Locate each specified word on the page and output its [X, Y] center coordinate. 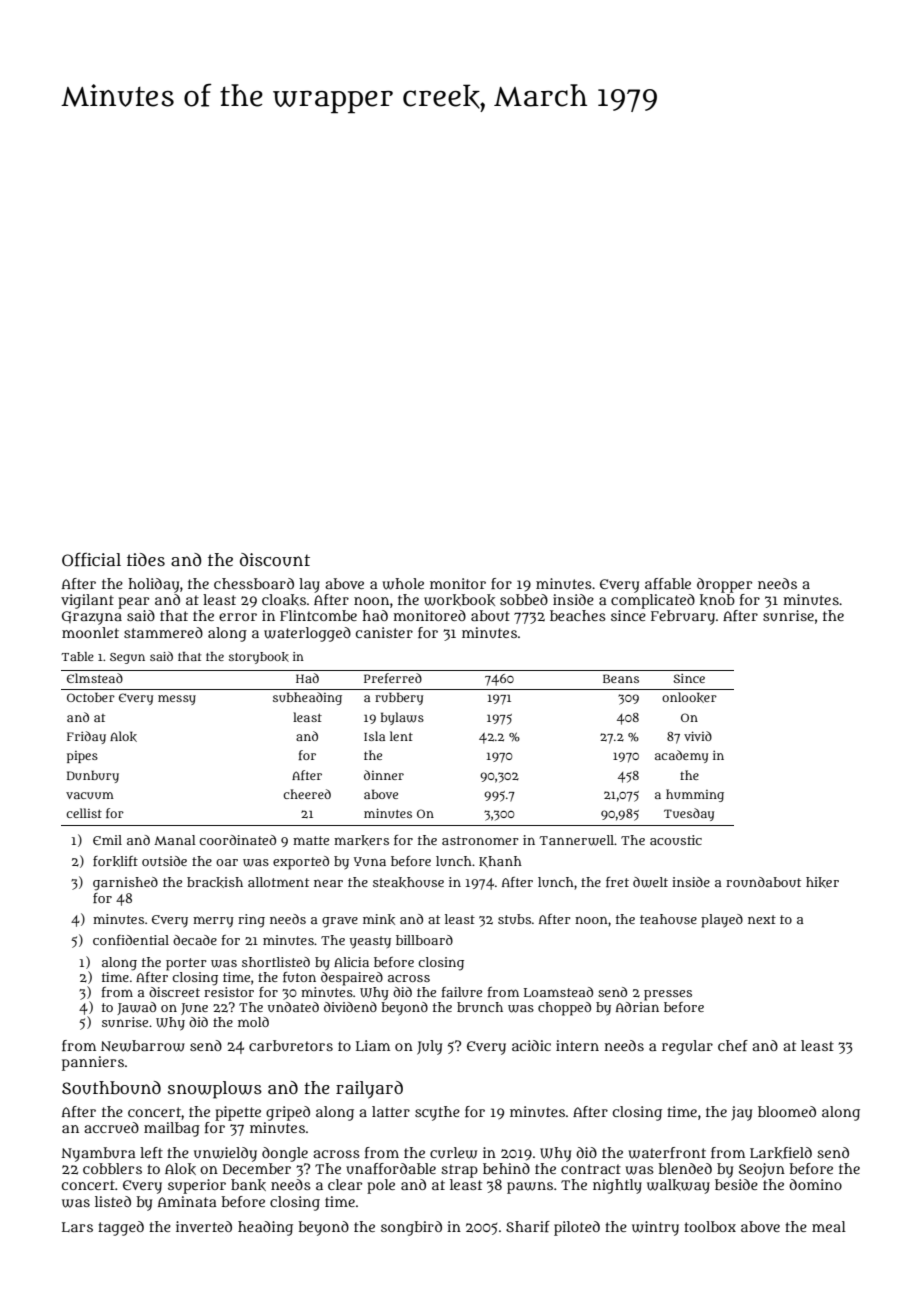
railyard [369, 1090]
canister [384, 632]
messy [177, 700]
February [683, 617]
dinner [384, 775]
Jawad [136, 1008]
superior [197, 1186]
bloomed [787, 1111]
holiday [153, 585]
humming [695, 795]
